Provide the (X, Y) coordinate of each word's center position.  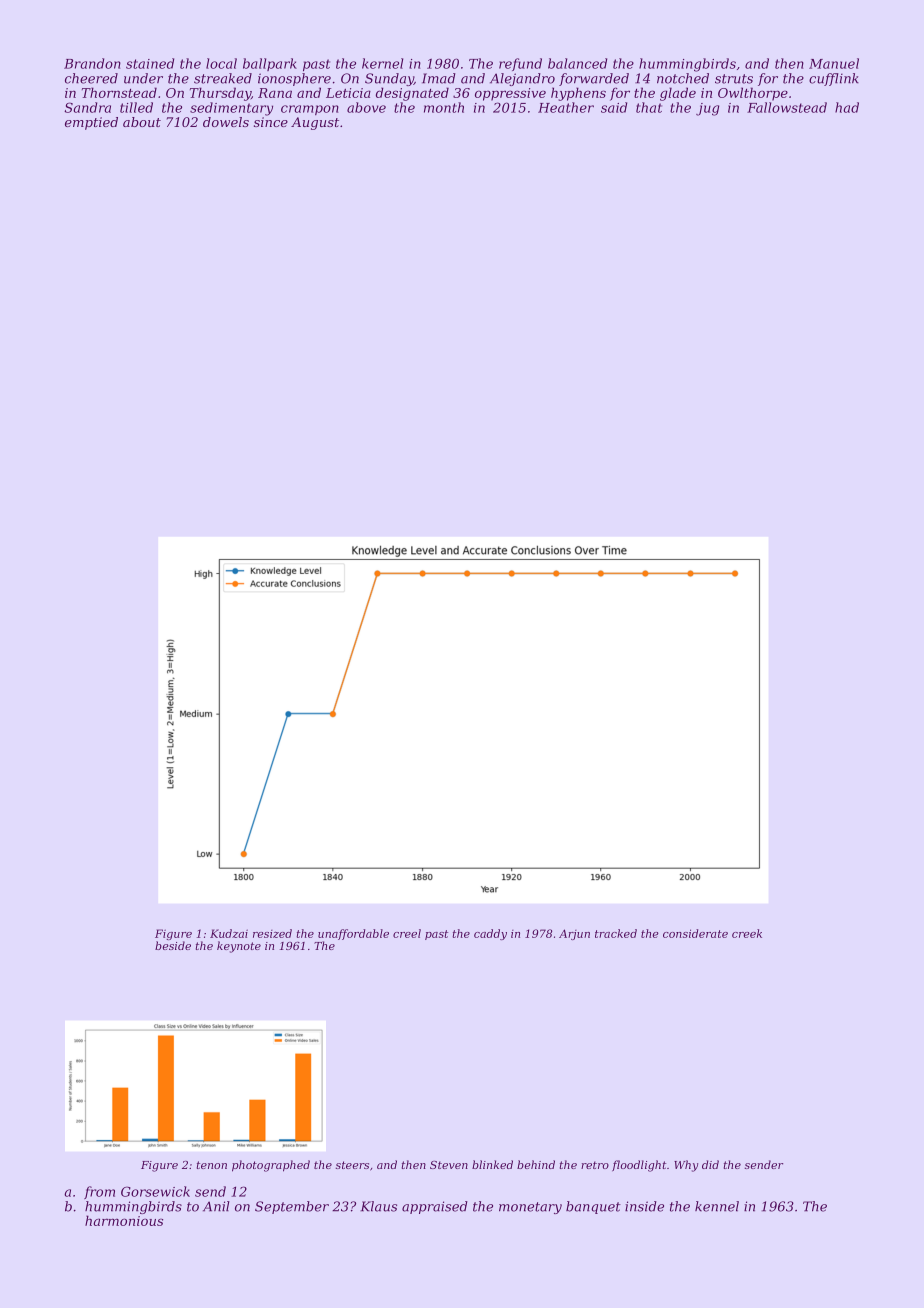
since (271, 122)
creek (747, 933)
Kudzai (229, 933)
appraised (435, 1207)
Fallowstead (787, 107)
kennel (717, 1206)
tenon (212, 1165)
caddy (490, 934)
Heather (566, 107)
